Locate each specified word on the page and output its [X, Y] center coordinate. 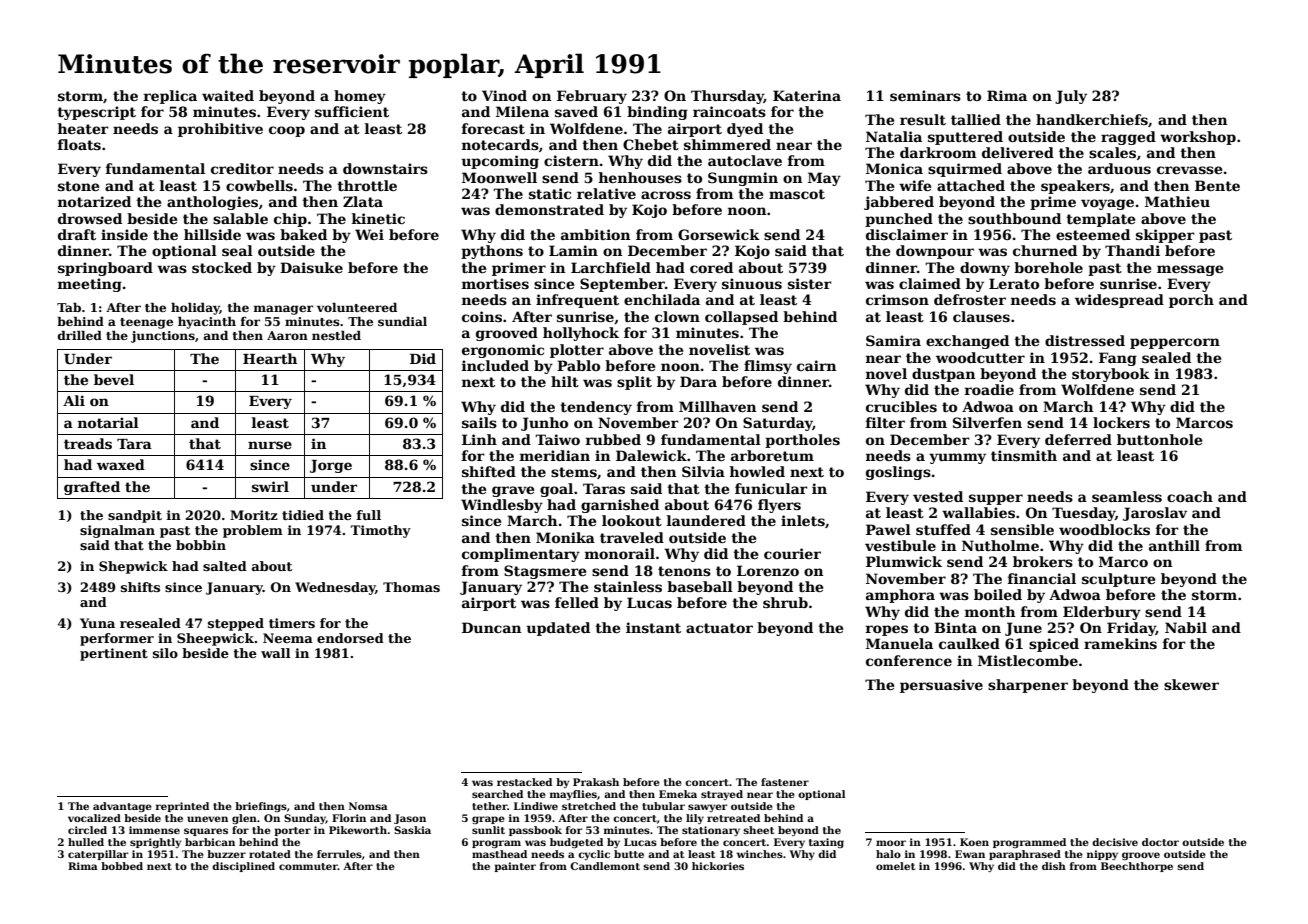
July [1071, 97]
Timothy [380, 531]
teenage [146, 323]
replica [170, 97]
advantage [122, 807]
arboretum [772, 455]
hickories [718, 866]
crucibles [901, 406]
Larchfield [611, 267]
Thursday [727, 97]
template [1100, 220]
